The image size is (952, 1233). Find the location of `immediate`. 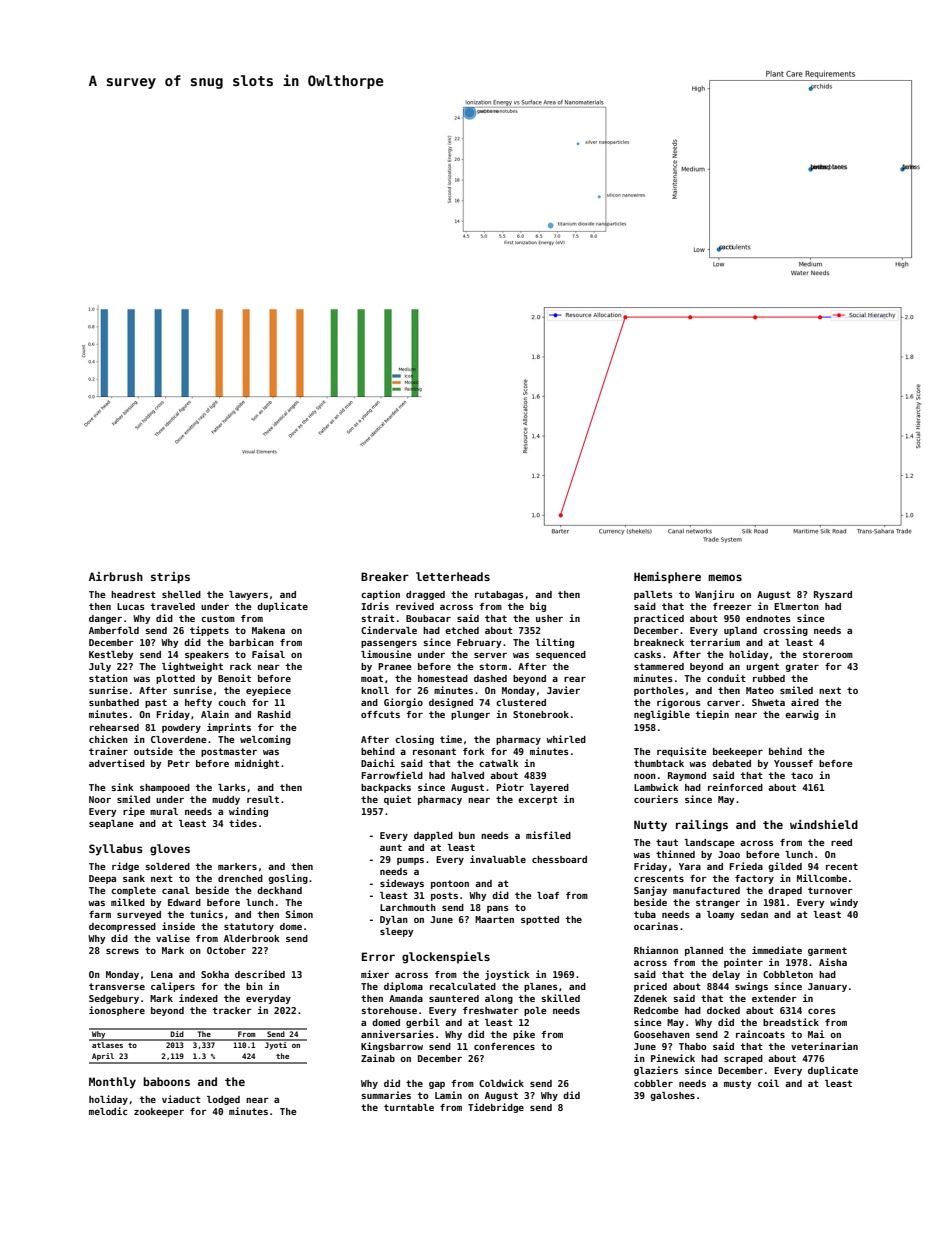

immediate is located at coordinates (777, 950).
